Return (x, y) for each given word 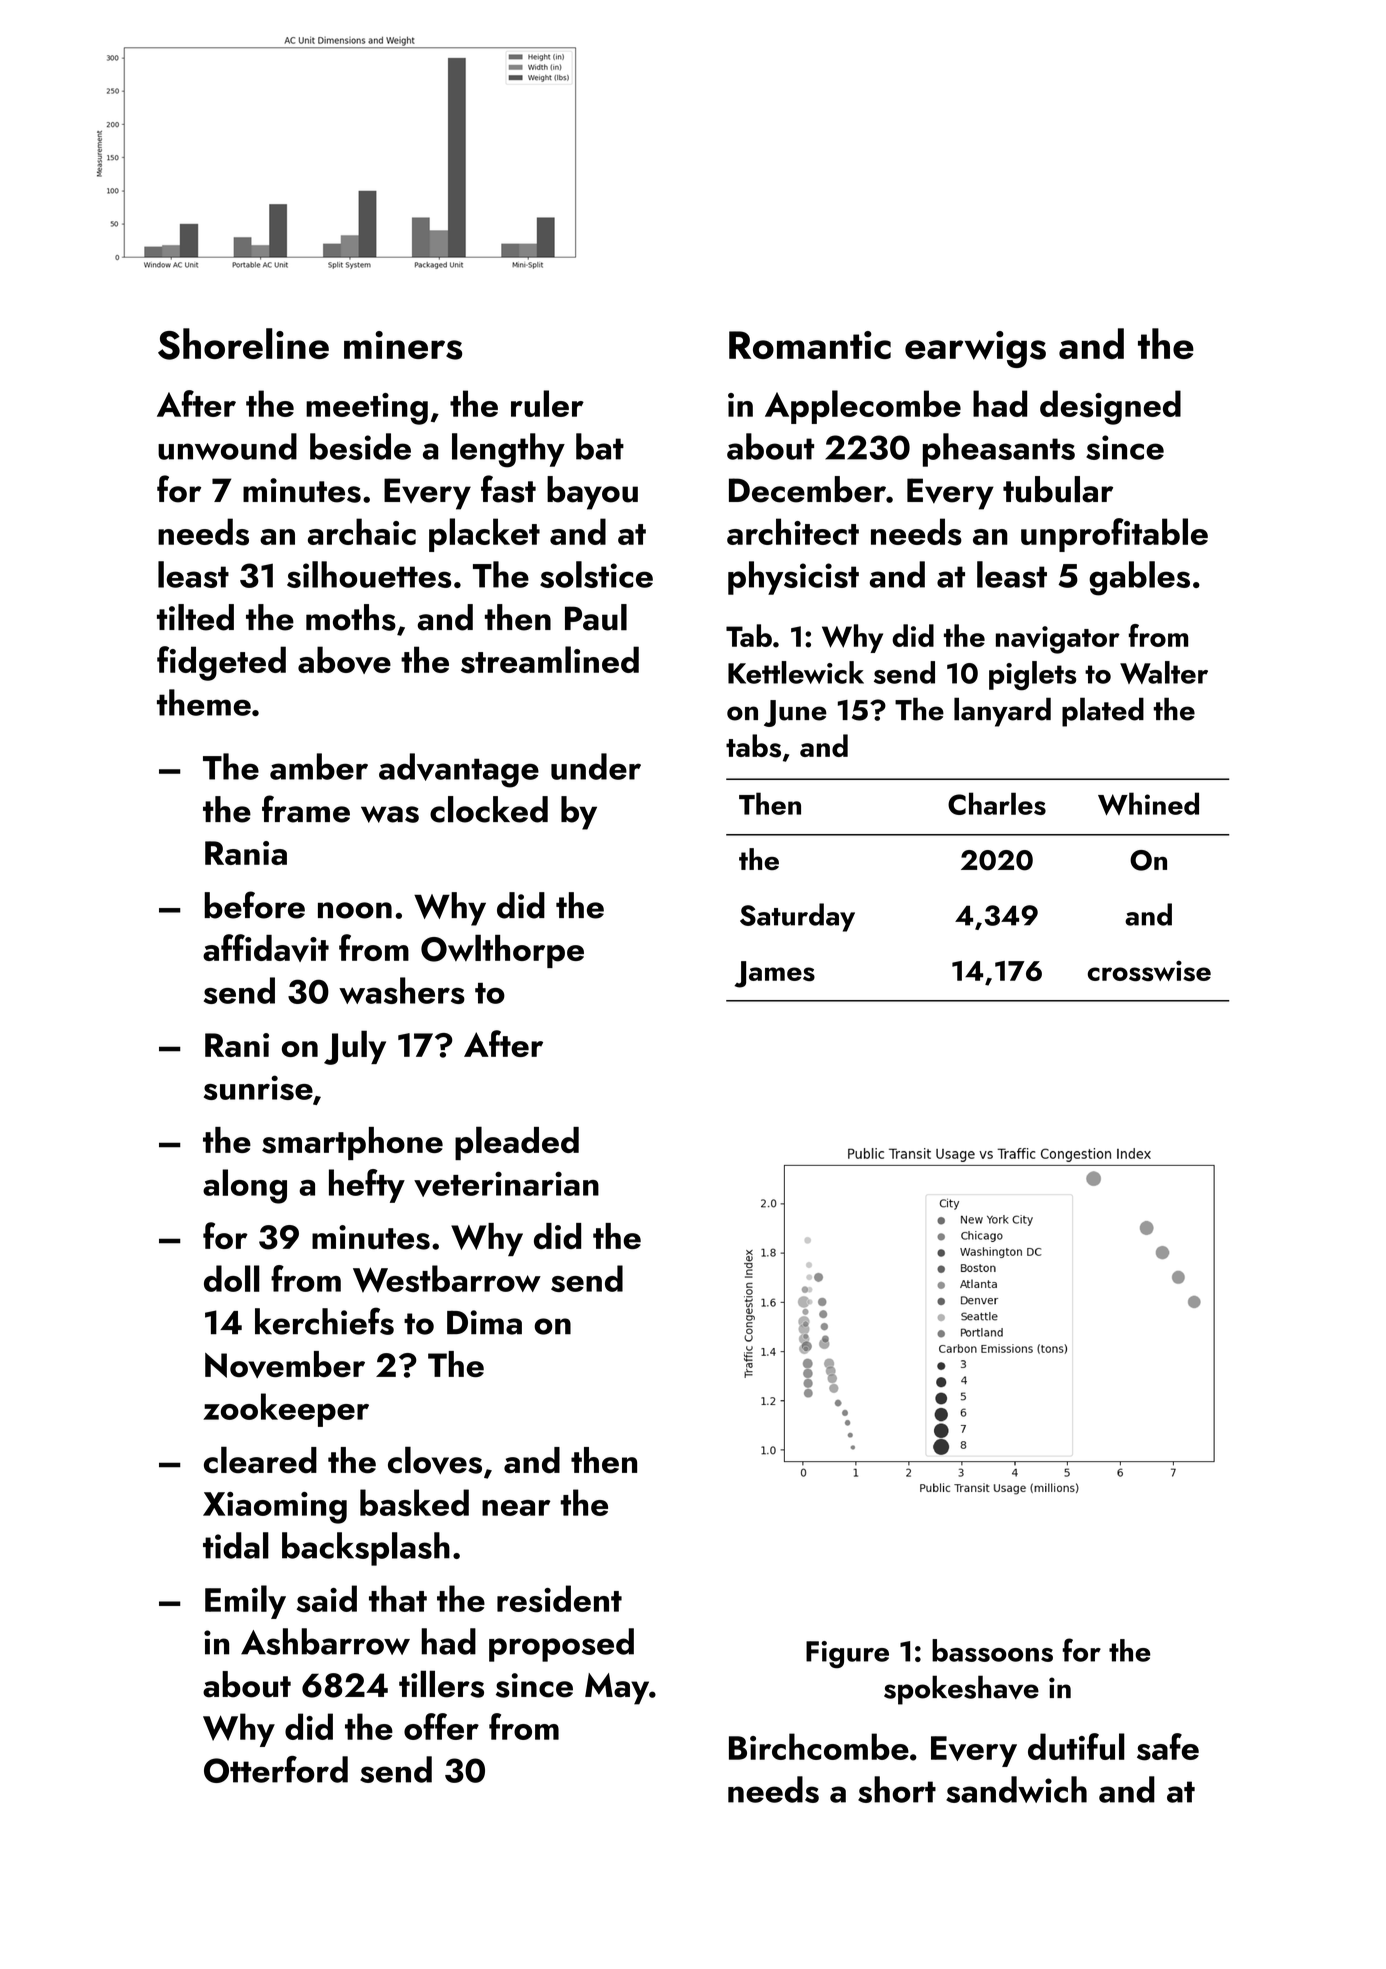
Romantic (810, 345)
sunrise (258, 1087)
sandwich (1016, 1789)
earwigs (975, 349)
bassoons (992, 1650)
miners (403, 345)
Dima (484, 1322)
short (897, 1789)
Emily (245, 1602)
